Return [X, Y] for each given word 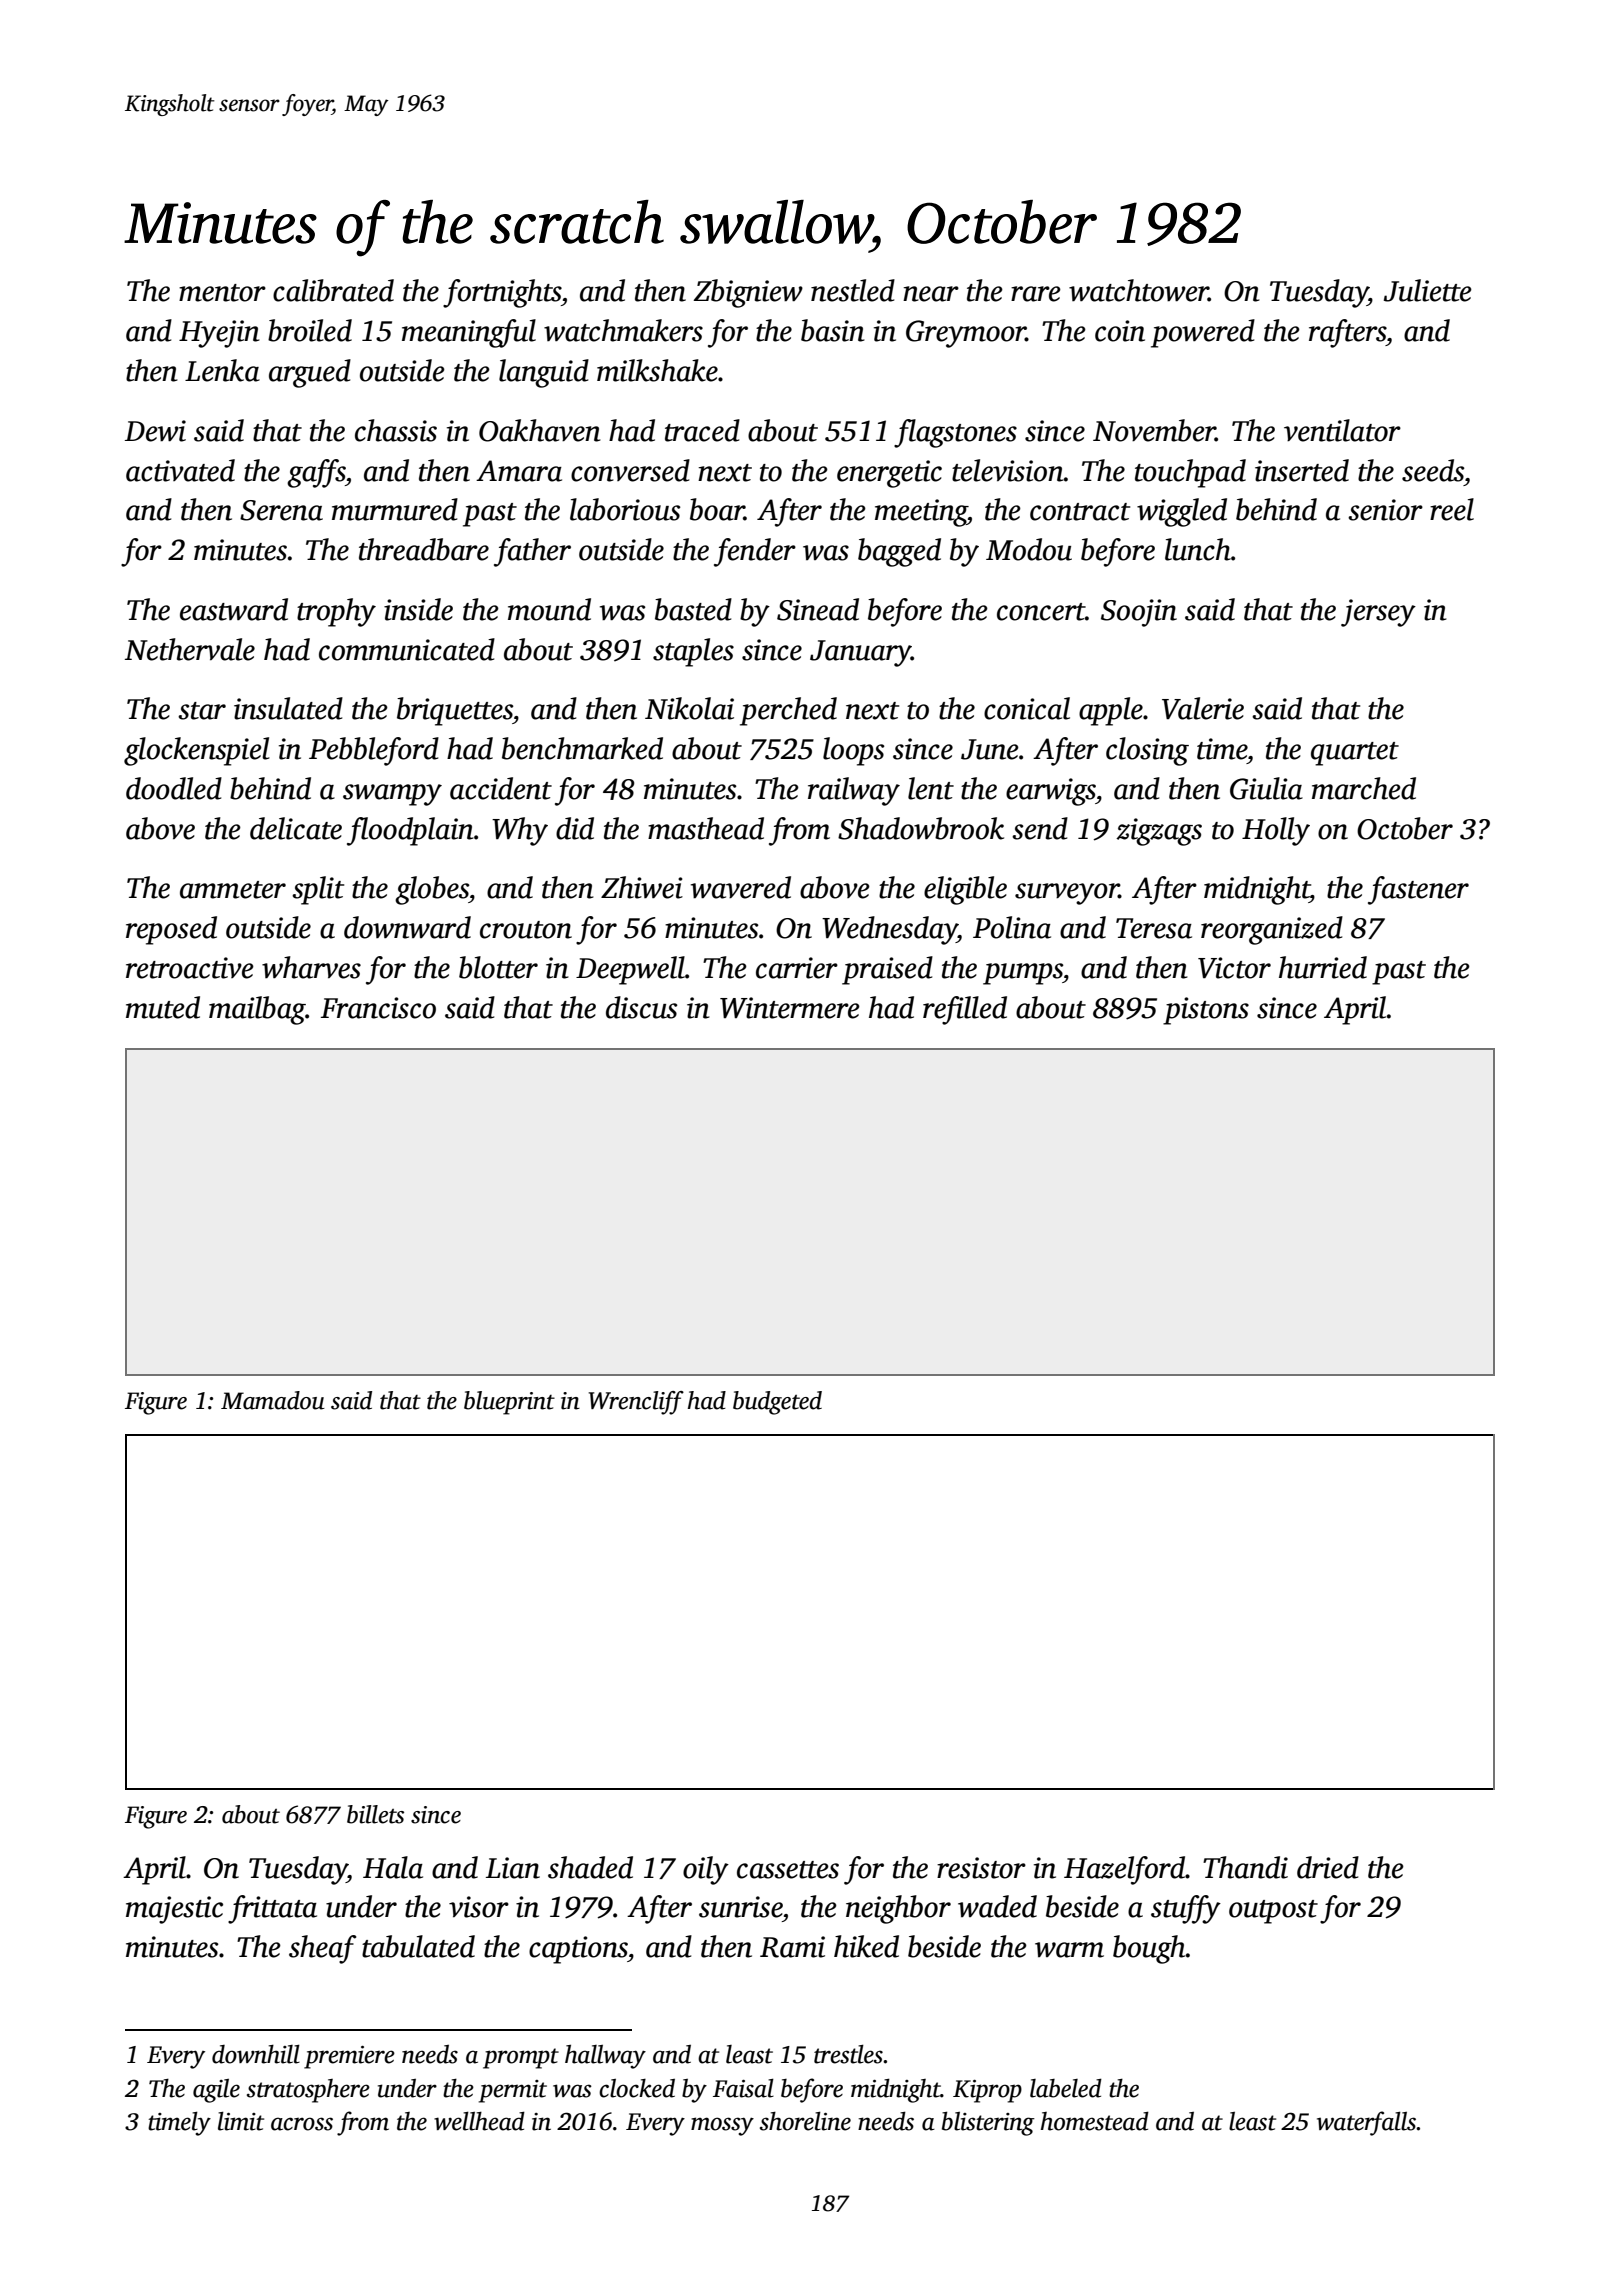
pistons [1206, 1011]
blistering [988, 2123]
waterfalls [1366, 2123]
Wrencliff [636, 1403]
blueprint [509, 1403]
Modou [1029, 549]
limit [241, 2121]
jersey [1378, 613]
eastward [234, 609]
